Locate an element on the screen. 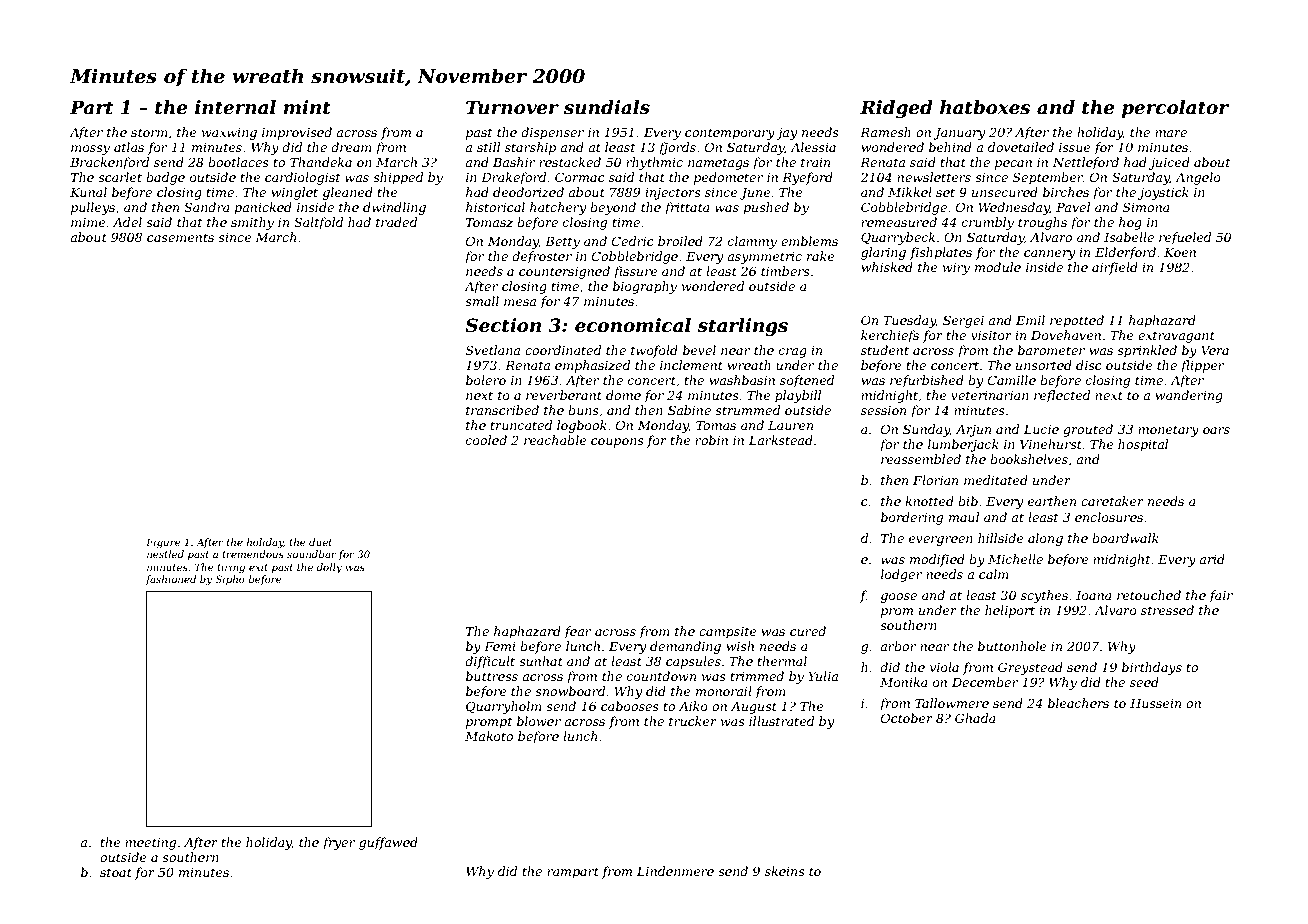 This screenshot has height=924, width=1308. Kunal is located at coordinates (88, 192).
